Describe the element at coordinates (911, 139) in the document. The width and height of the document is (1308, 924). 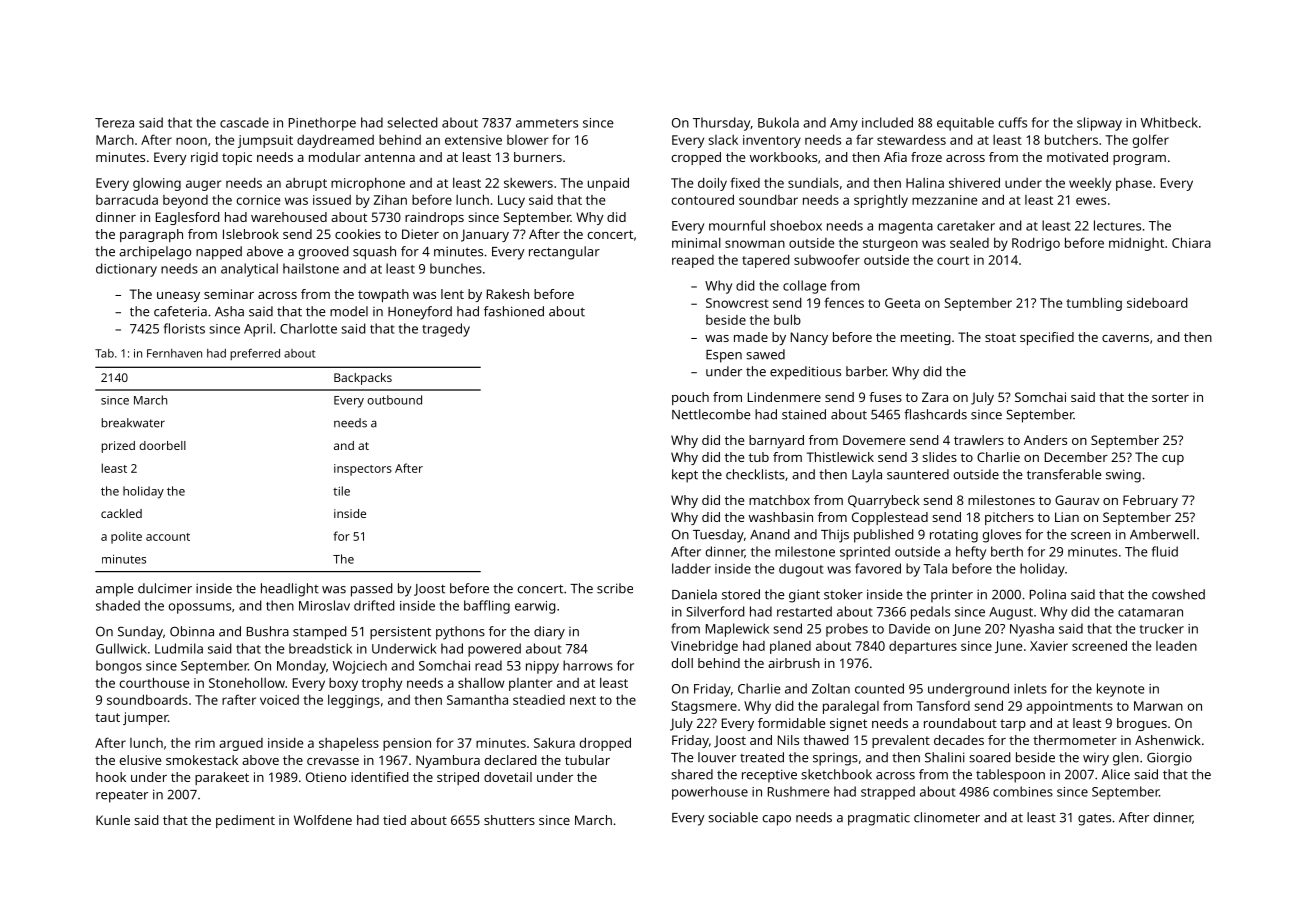
I see `stewardess` at that location.
